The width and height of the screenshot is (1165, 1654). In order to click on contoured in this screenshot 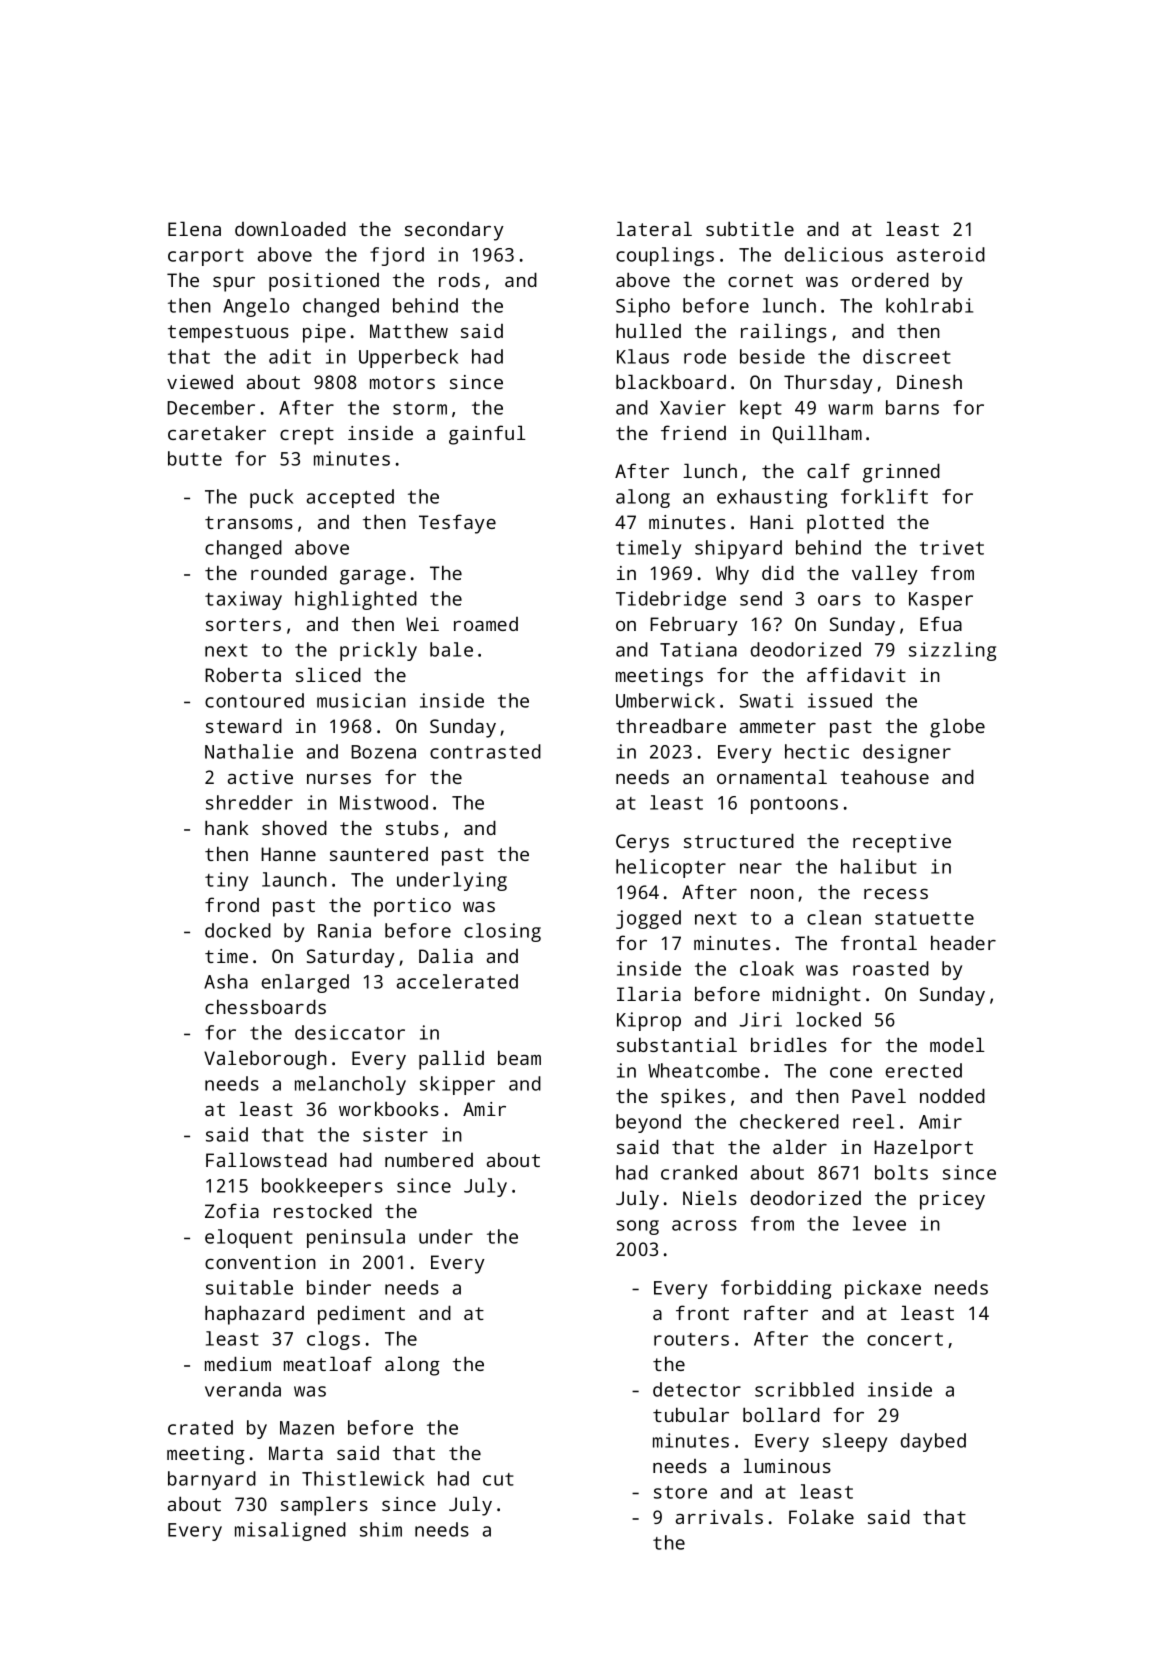, I will do `click(254, 700)`.
